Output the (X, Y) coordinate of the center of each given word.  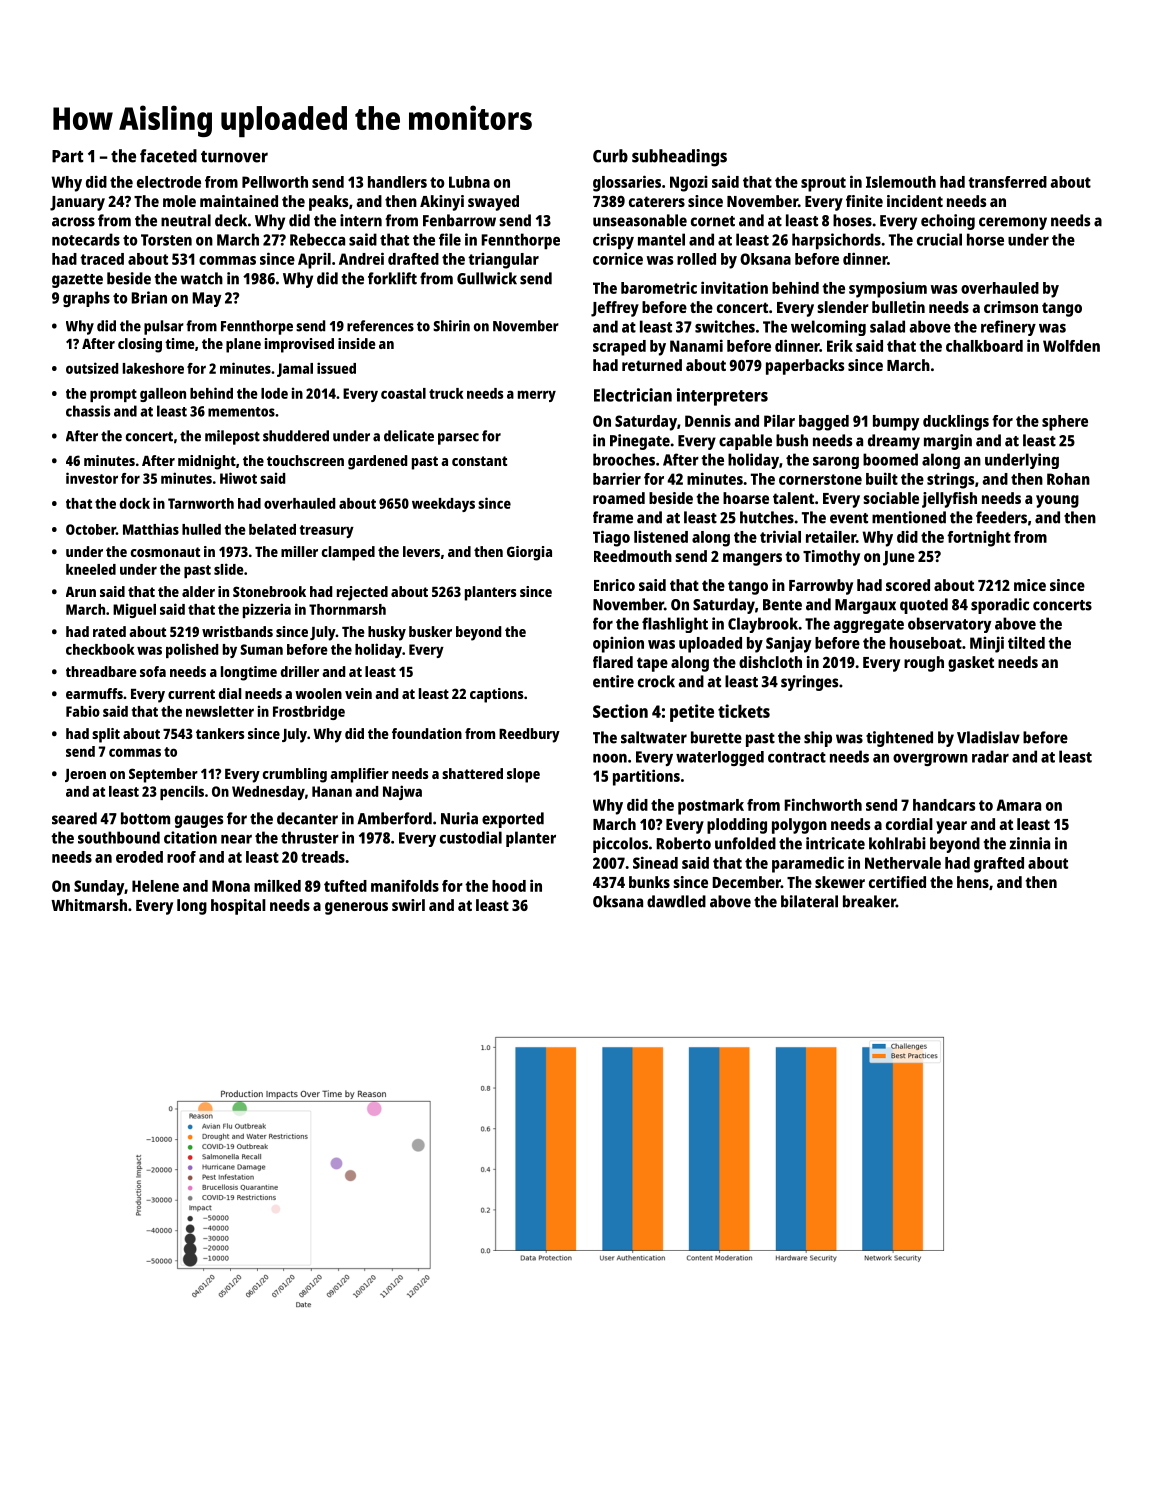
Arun (81, 592)
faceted (168, 156)
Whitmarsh (89, 905)
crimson (1011, 307)
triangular (503, 261)
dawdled (676, 901)
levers (421, 551)
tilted (1026, 643)
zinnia (1030, 843)
